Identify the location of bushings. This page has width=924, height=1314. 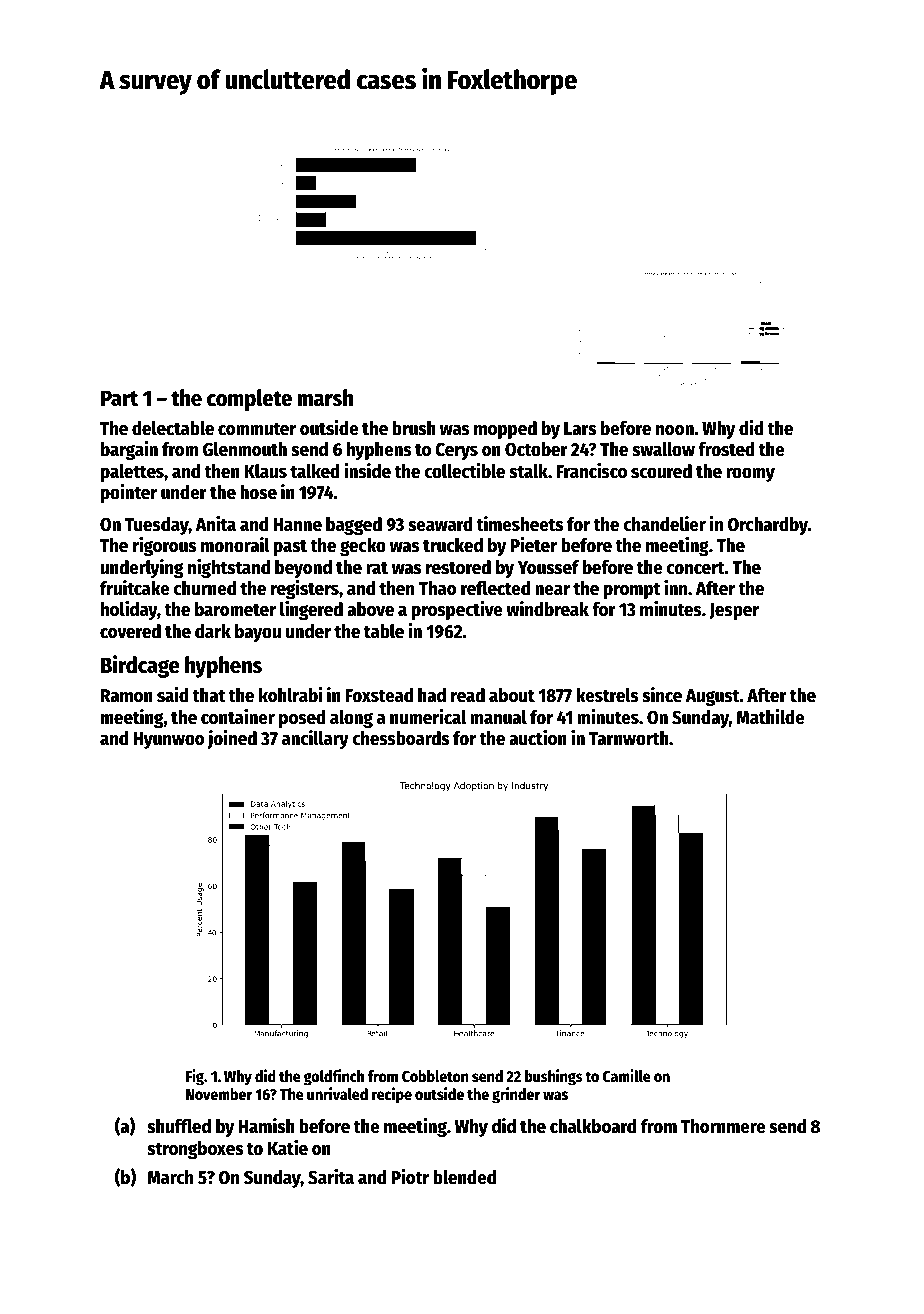
(554, 1077).
